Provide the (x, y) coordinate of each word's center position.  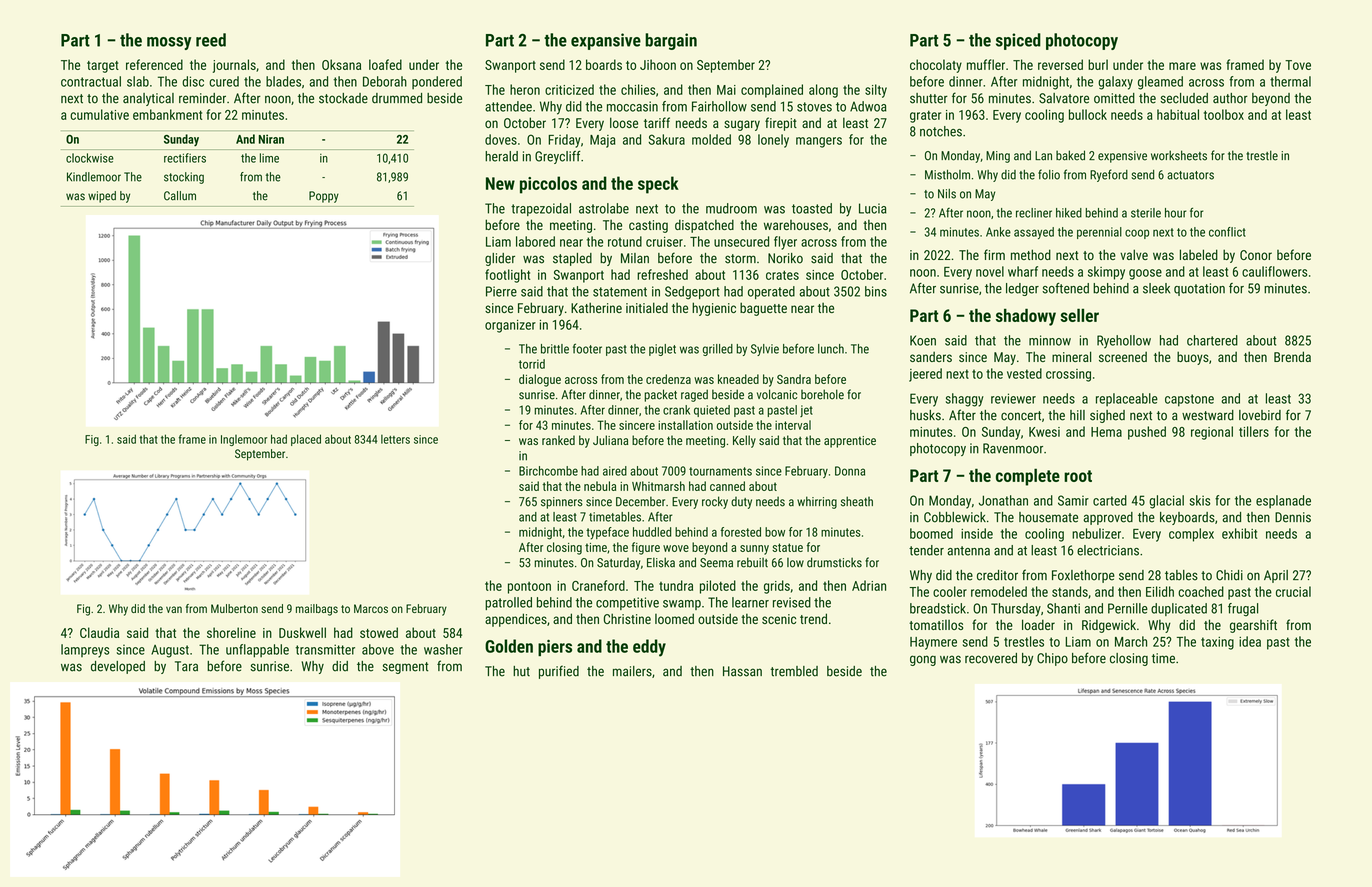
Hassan (742, 671)
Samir (1073, 500)
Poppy (324, 197)
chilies (638, 89)
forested (741, 532)
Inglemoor (244, 440)
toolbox (1224, 114)
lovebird (1260, 415)
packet (660, 395)
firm (994, 254)
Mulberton (234, 608)
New (500, 183)
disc (193, 81)
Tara (186, 666)
